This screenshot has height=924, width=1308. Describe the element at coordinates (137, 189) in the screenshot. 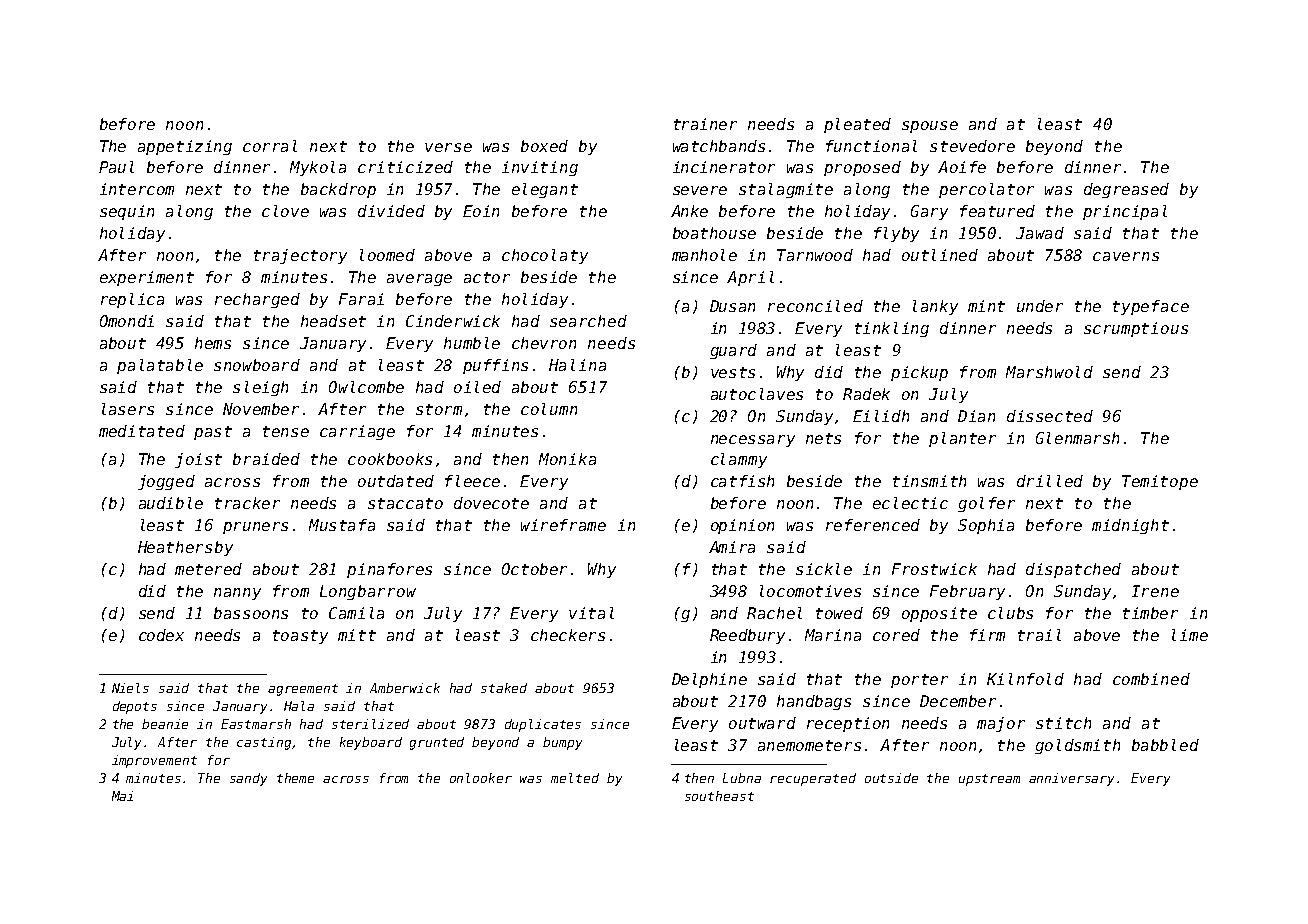

I see `intercom` at that location.
